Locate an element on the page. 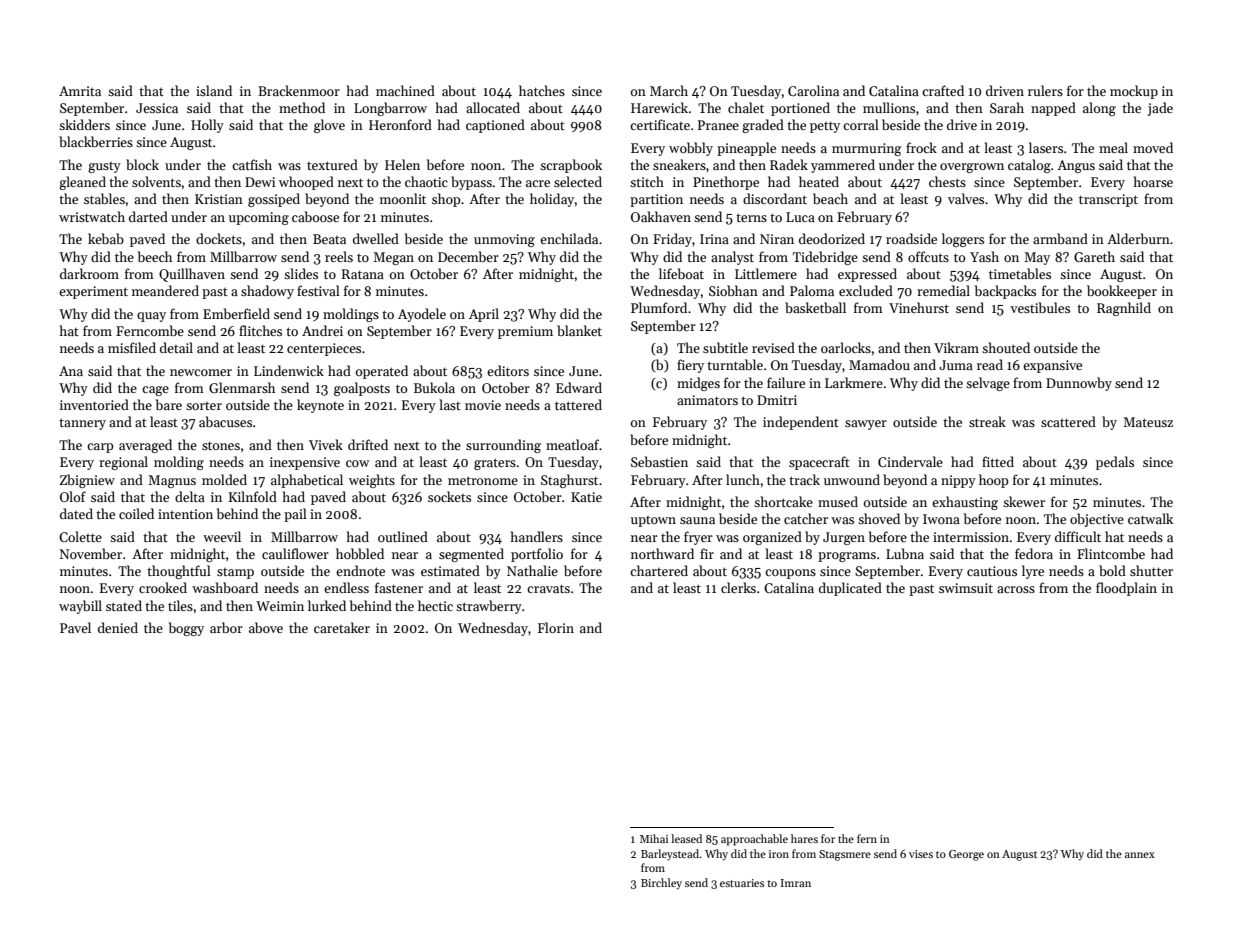 Image resolution: width=1233 pixels, height=952 pixels. streak is located at coordinates (987, 421).
